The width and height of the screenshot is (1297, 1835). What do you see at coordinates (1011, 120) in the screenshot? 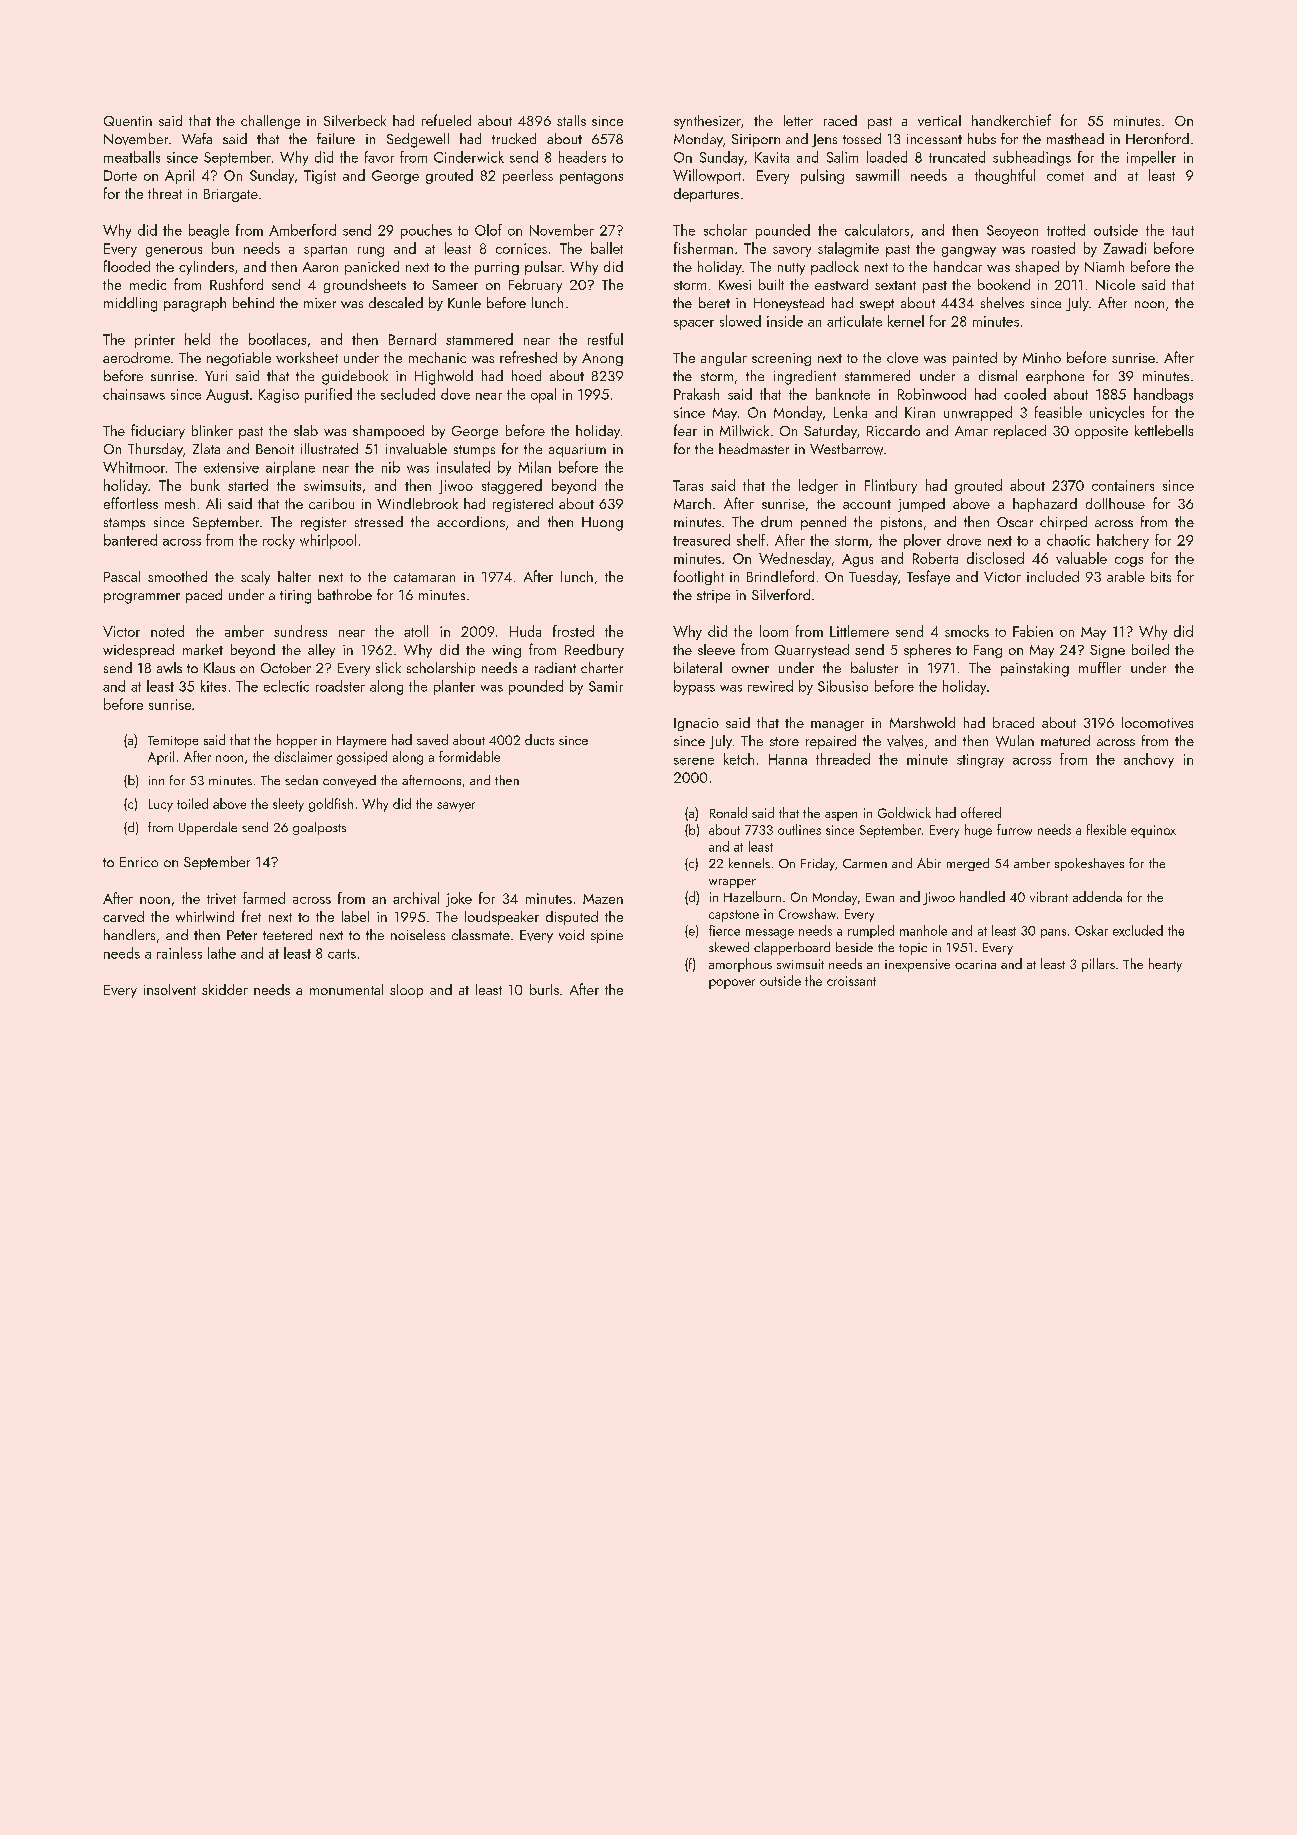
I see `handkerchief` at bounding box center [1011, 120].
